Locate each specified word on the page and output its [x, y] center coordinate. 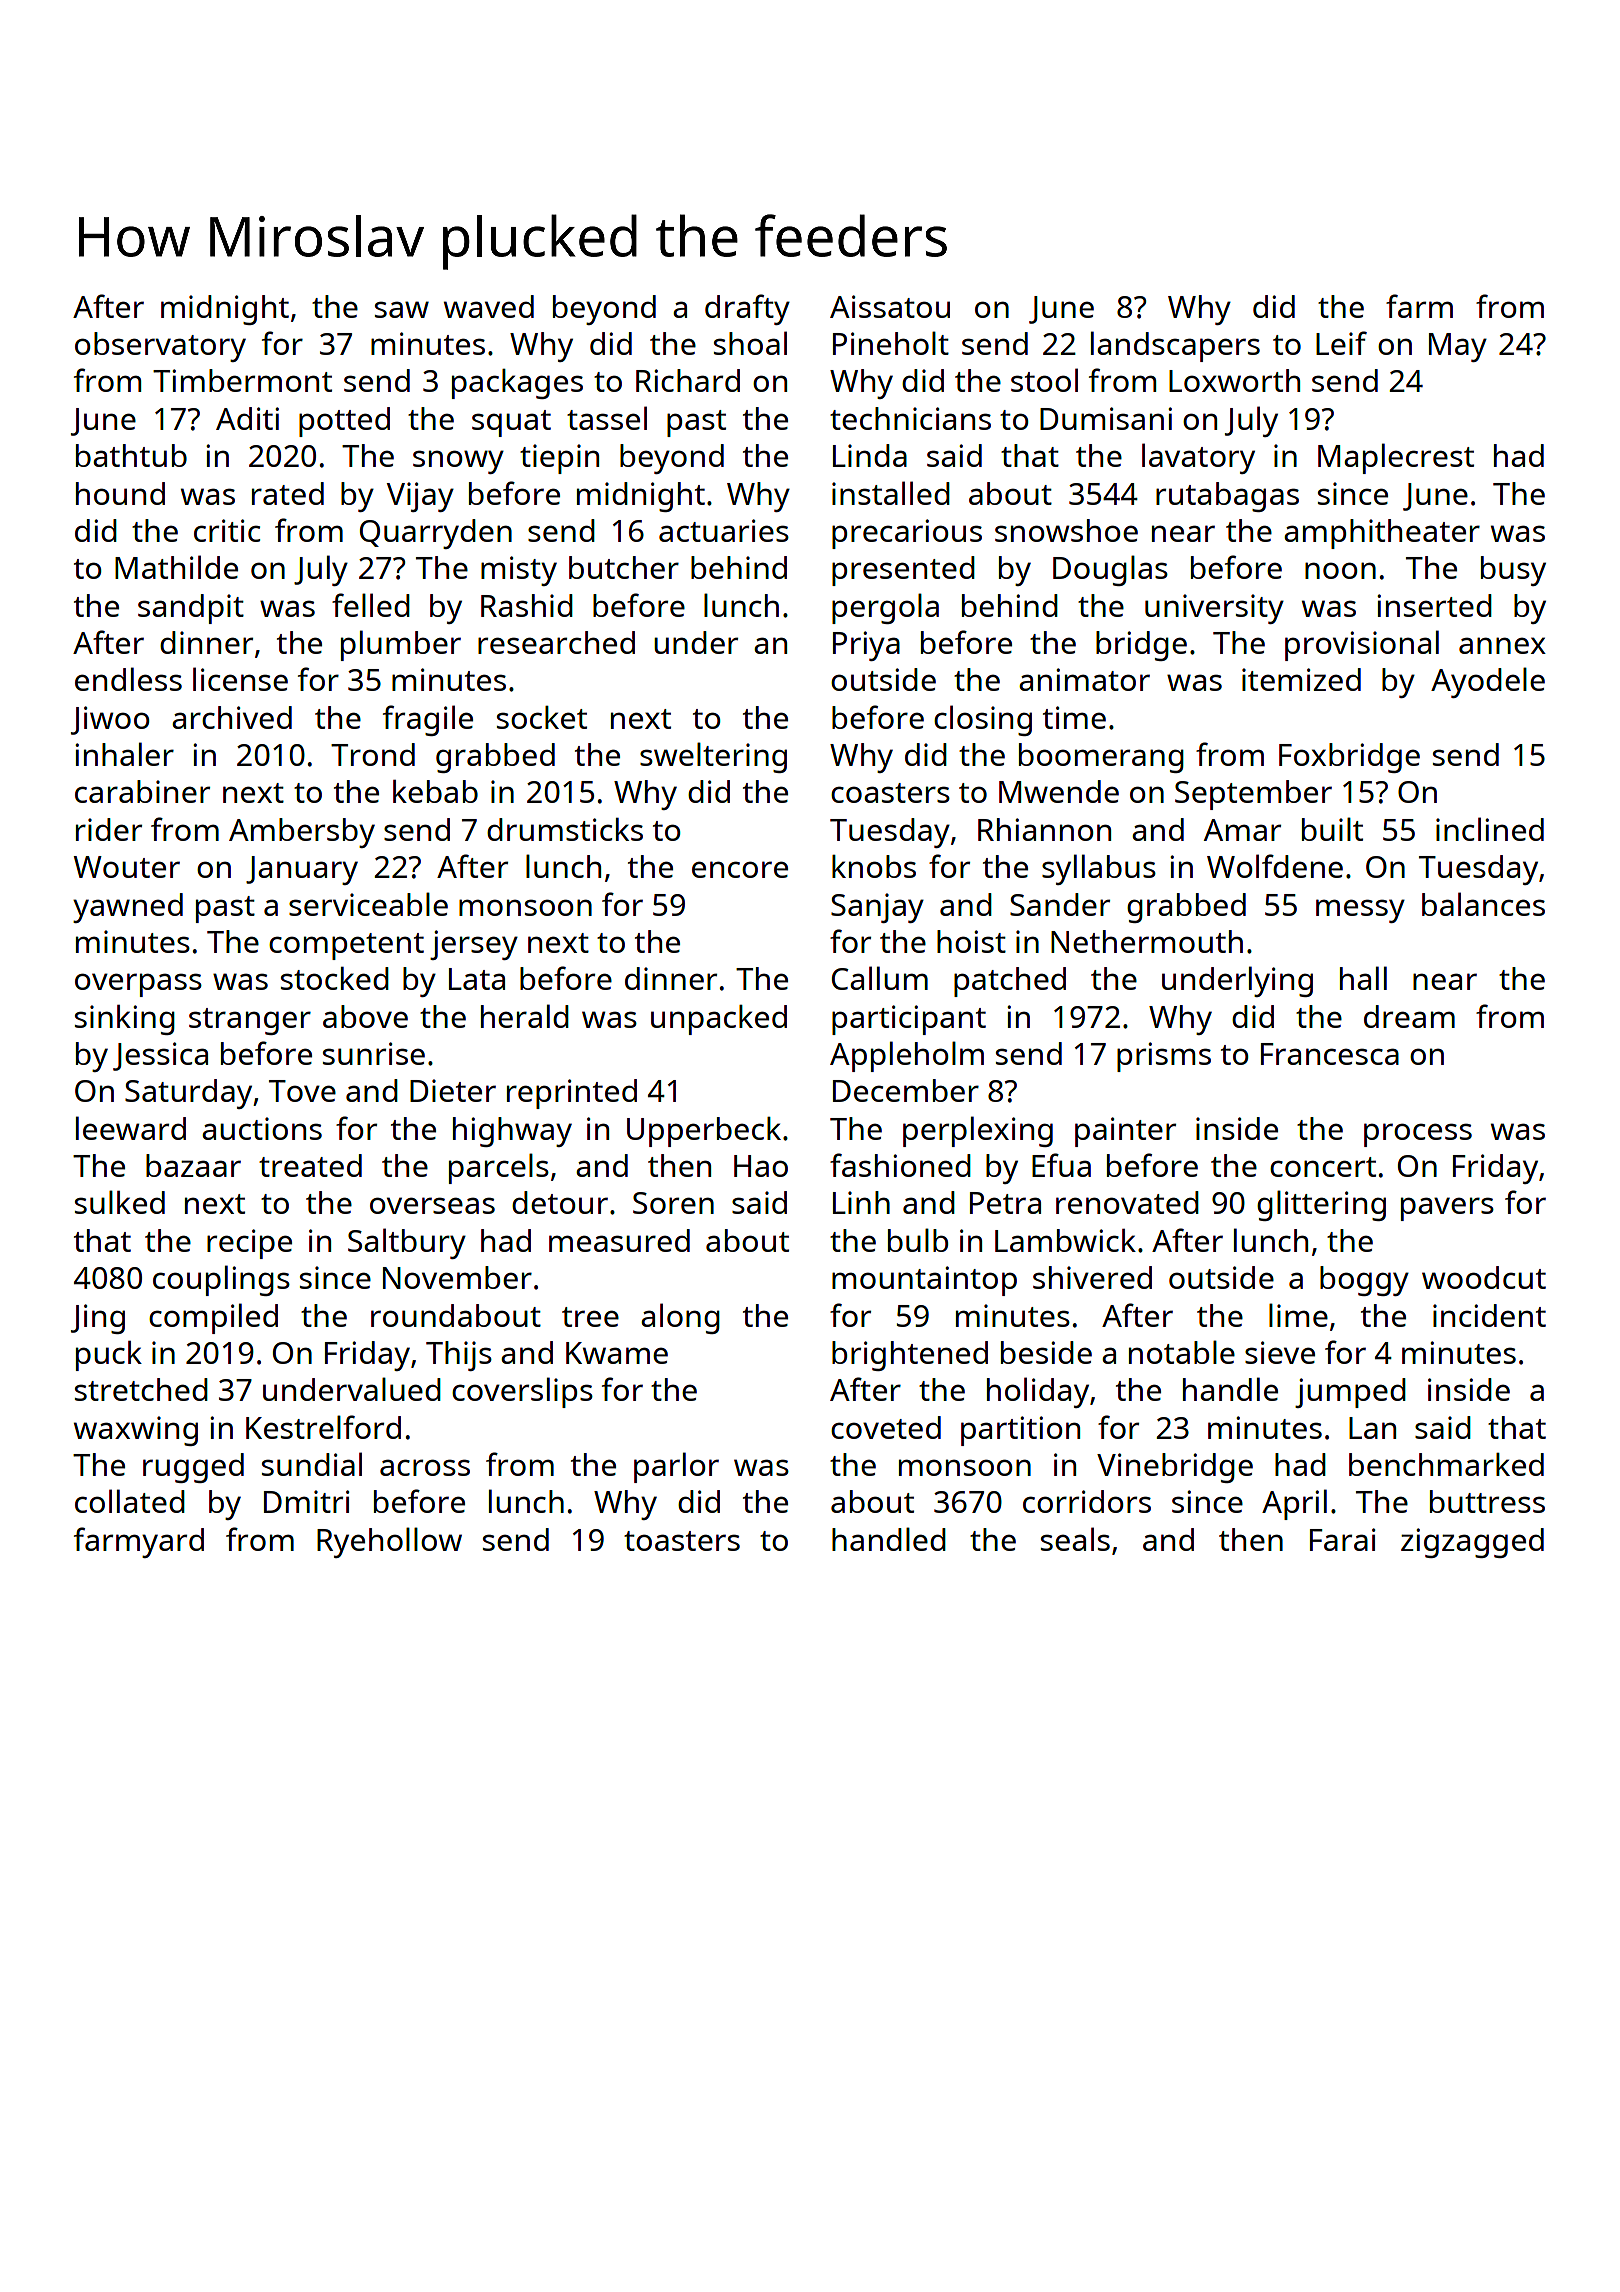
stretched [141, 1389]
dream [1409, 1016]
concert [1323, 1167]
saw [402, 309]
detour [560, 1202]
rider [109, 829]
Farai [1342, 1539]
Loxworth [1234, 380]
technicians [910, 418]
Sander [1060, 904]
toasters [682, 1541]
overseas [432, 1205]
